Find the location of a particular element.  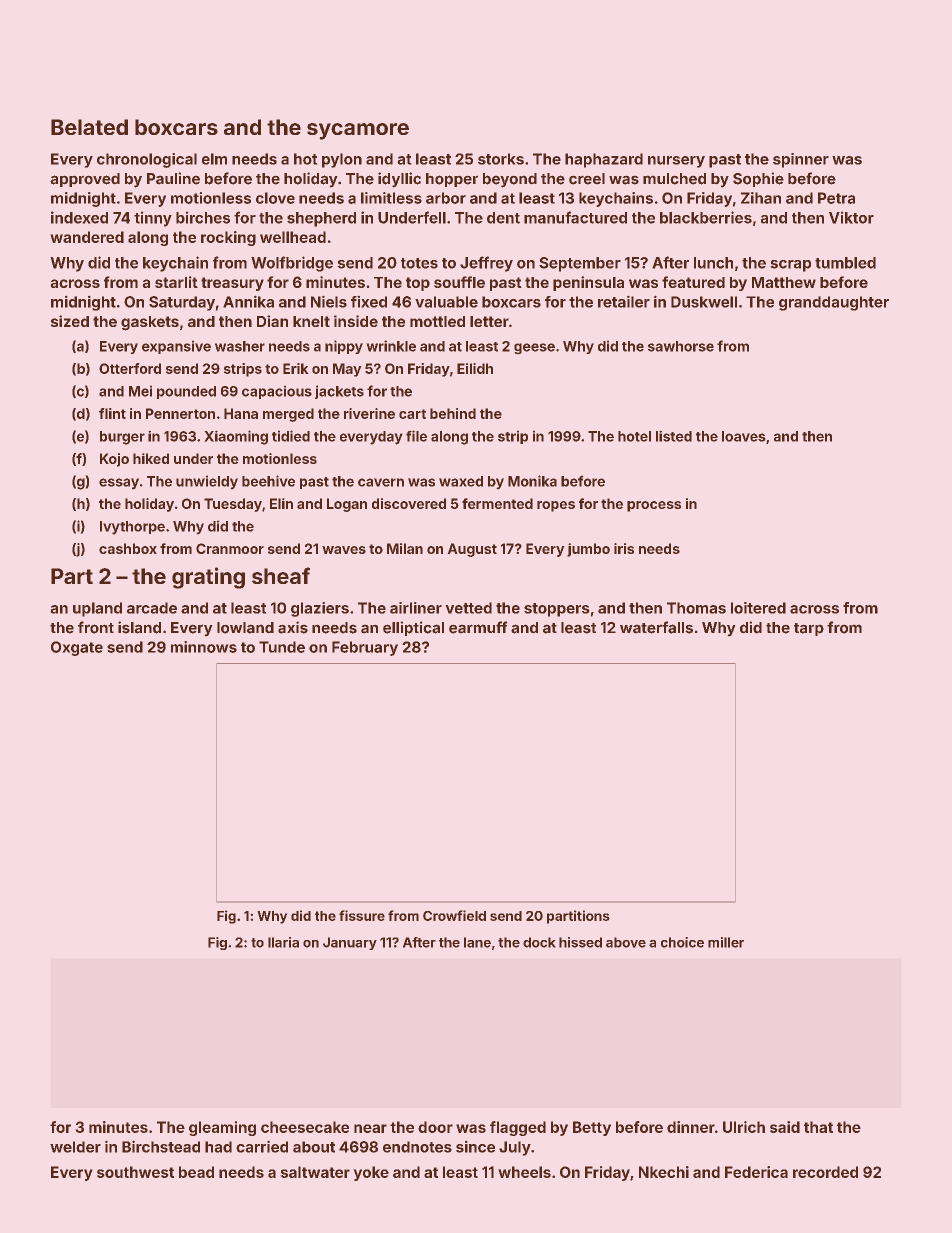

Tunde is located at coordinates (282, 647).
